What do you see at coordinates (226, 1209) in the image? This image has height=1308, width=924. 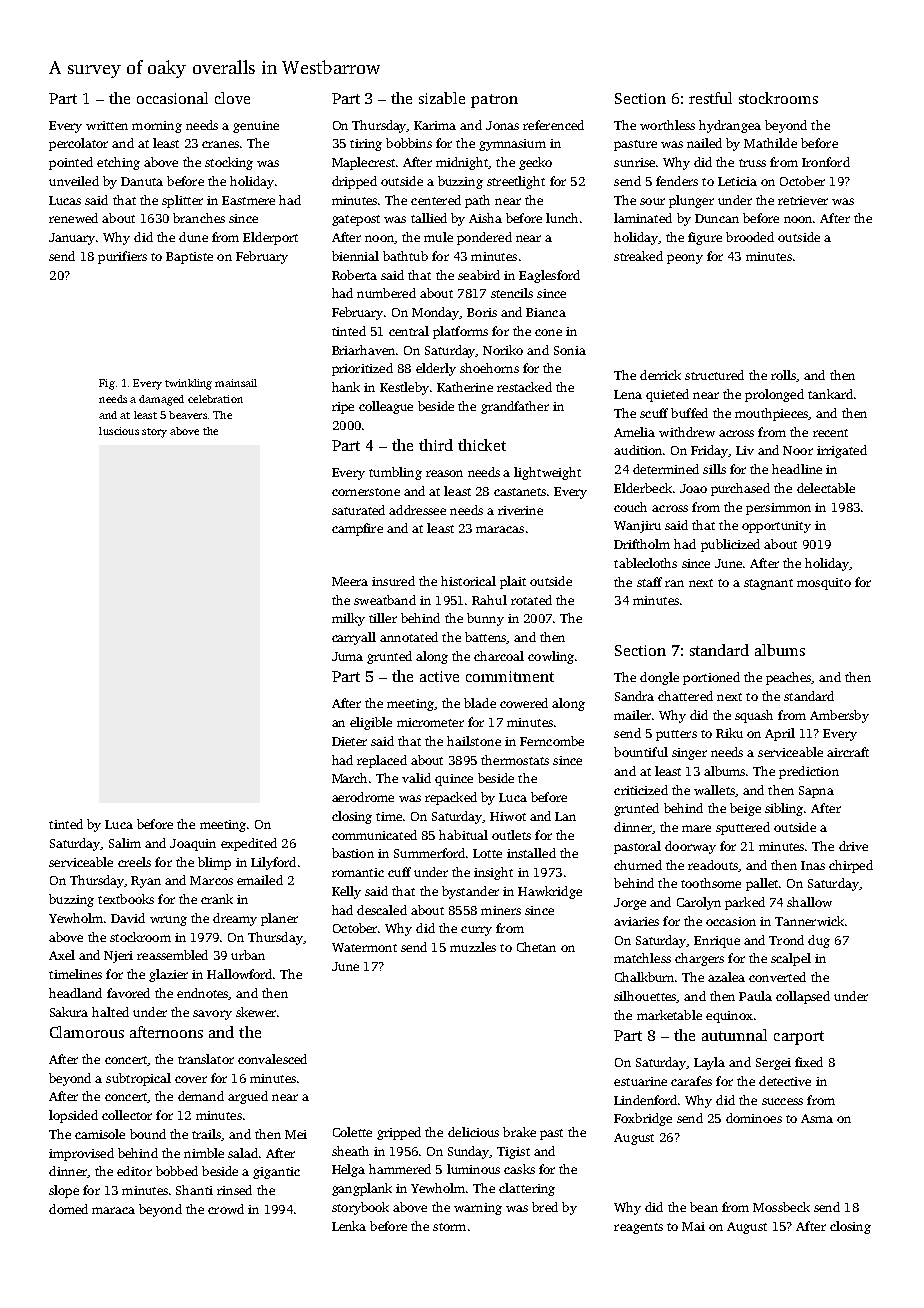 I see `crowd` at bounding box center [226, 1209].
